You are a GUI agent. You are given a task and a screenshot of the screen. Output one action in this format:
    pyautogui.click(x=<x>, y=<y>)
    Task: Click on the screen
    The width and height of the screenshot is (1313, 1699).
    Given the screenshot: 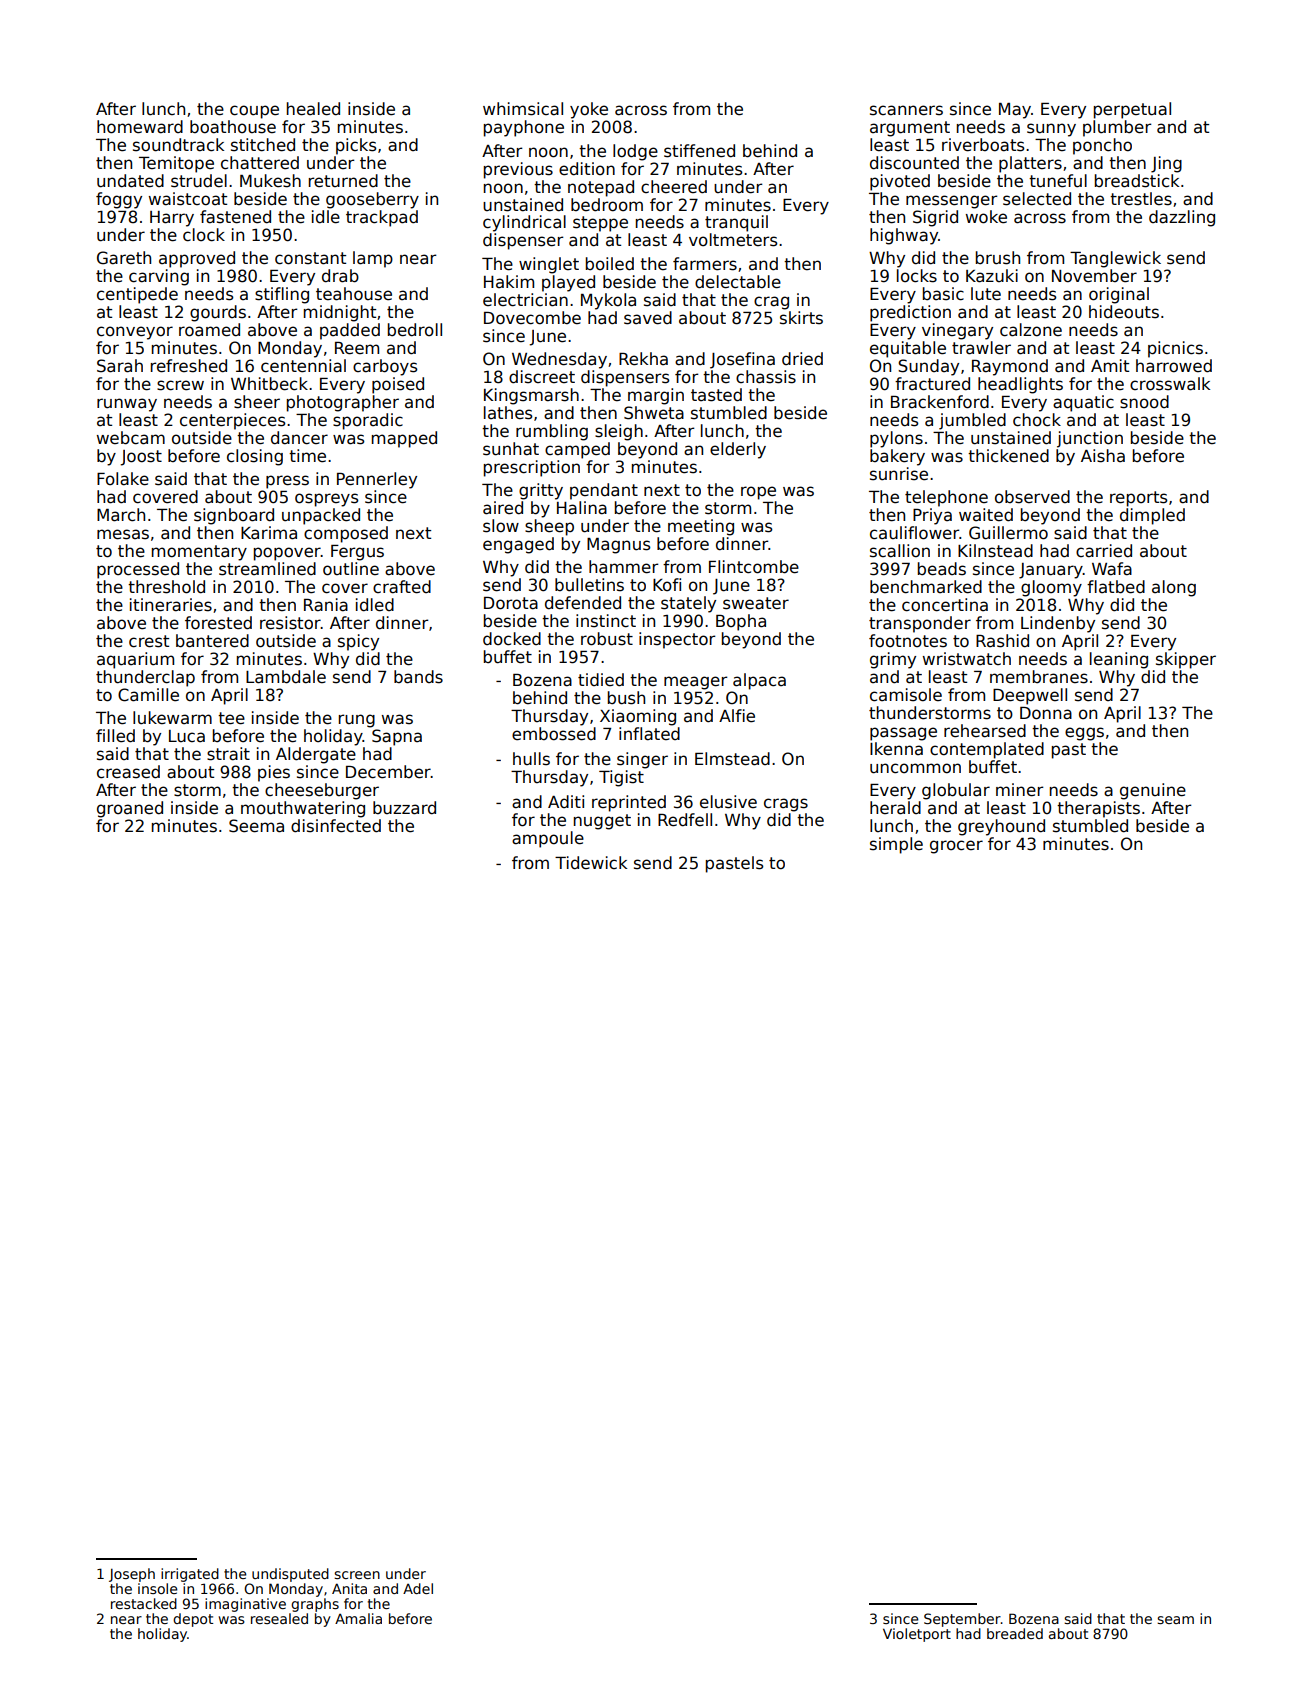 What is the action you would take?
    pyautogui.click(x=357, y=1575)
